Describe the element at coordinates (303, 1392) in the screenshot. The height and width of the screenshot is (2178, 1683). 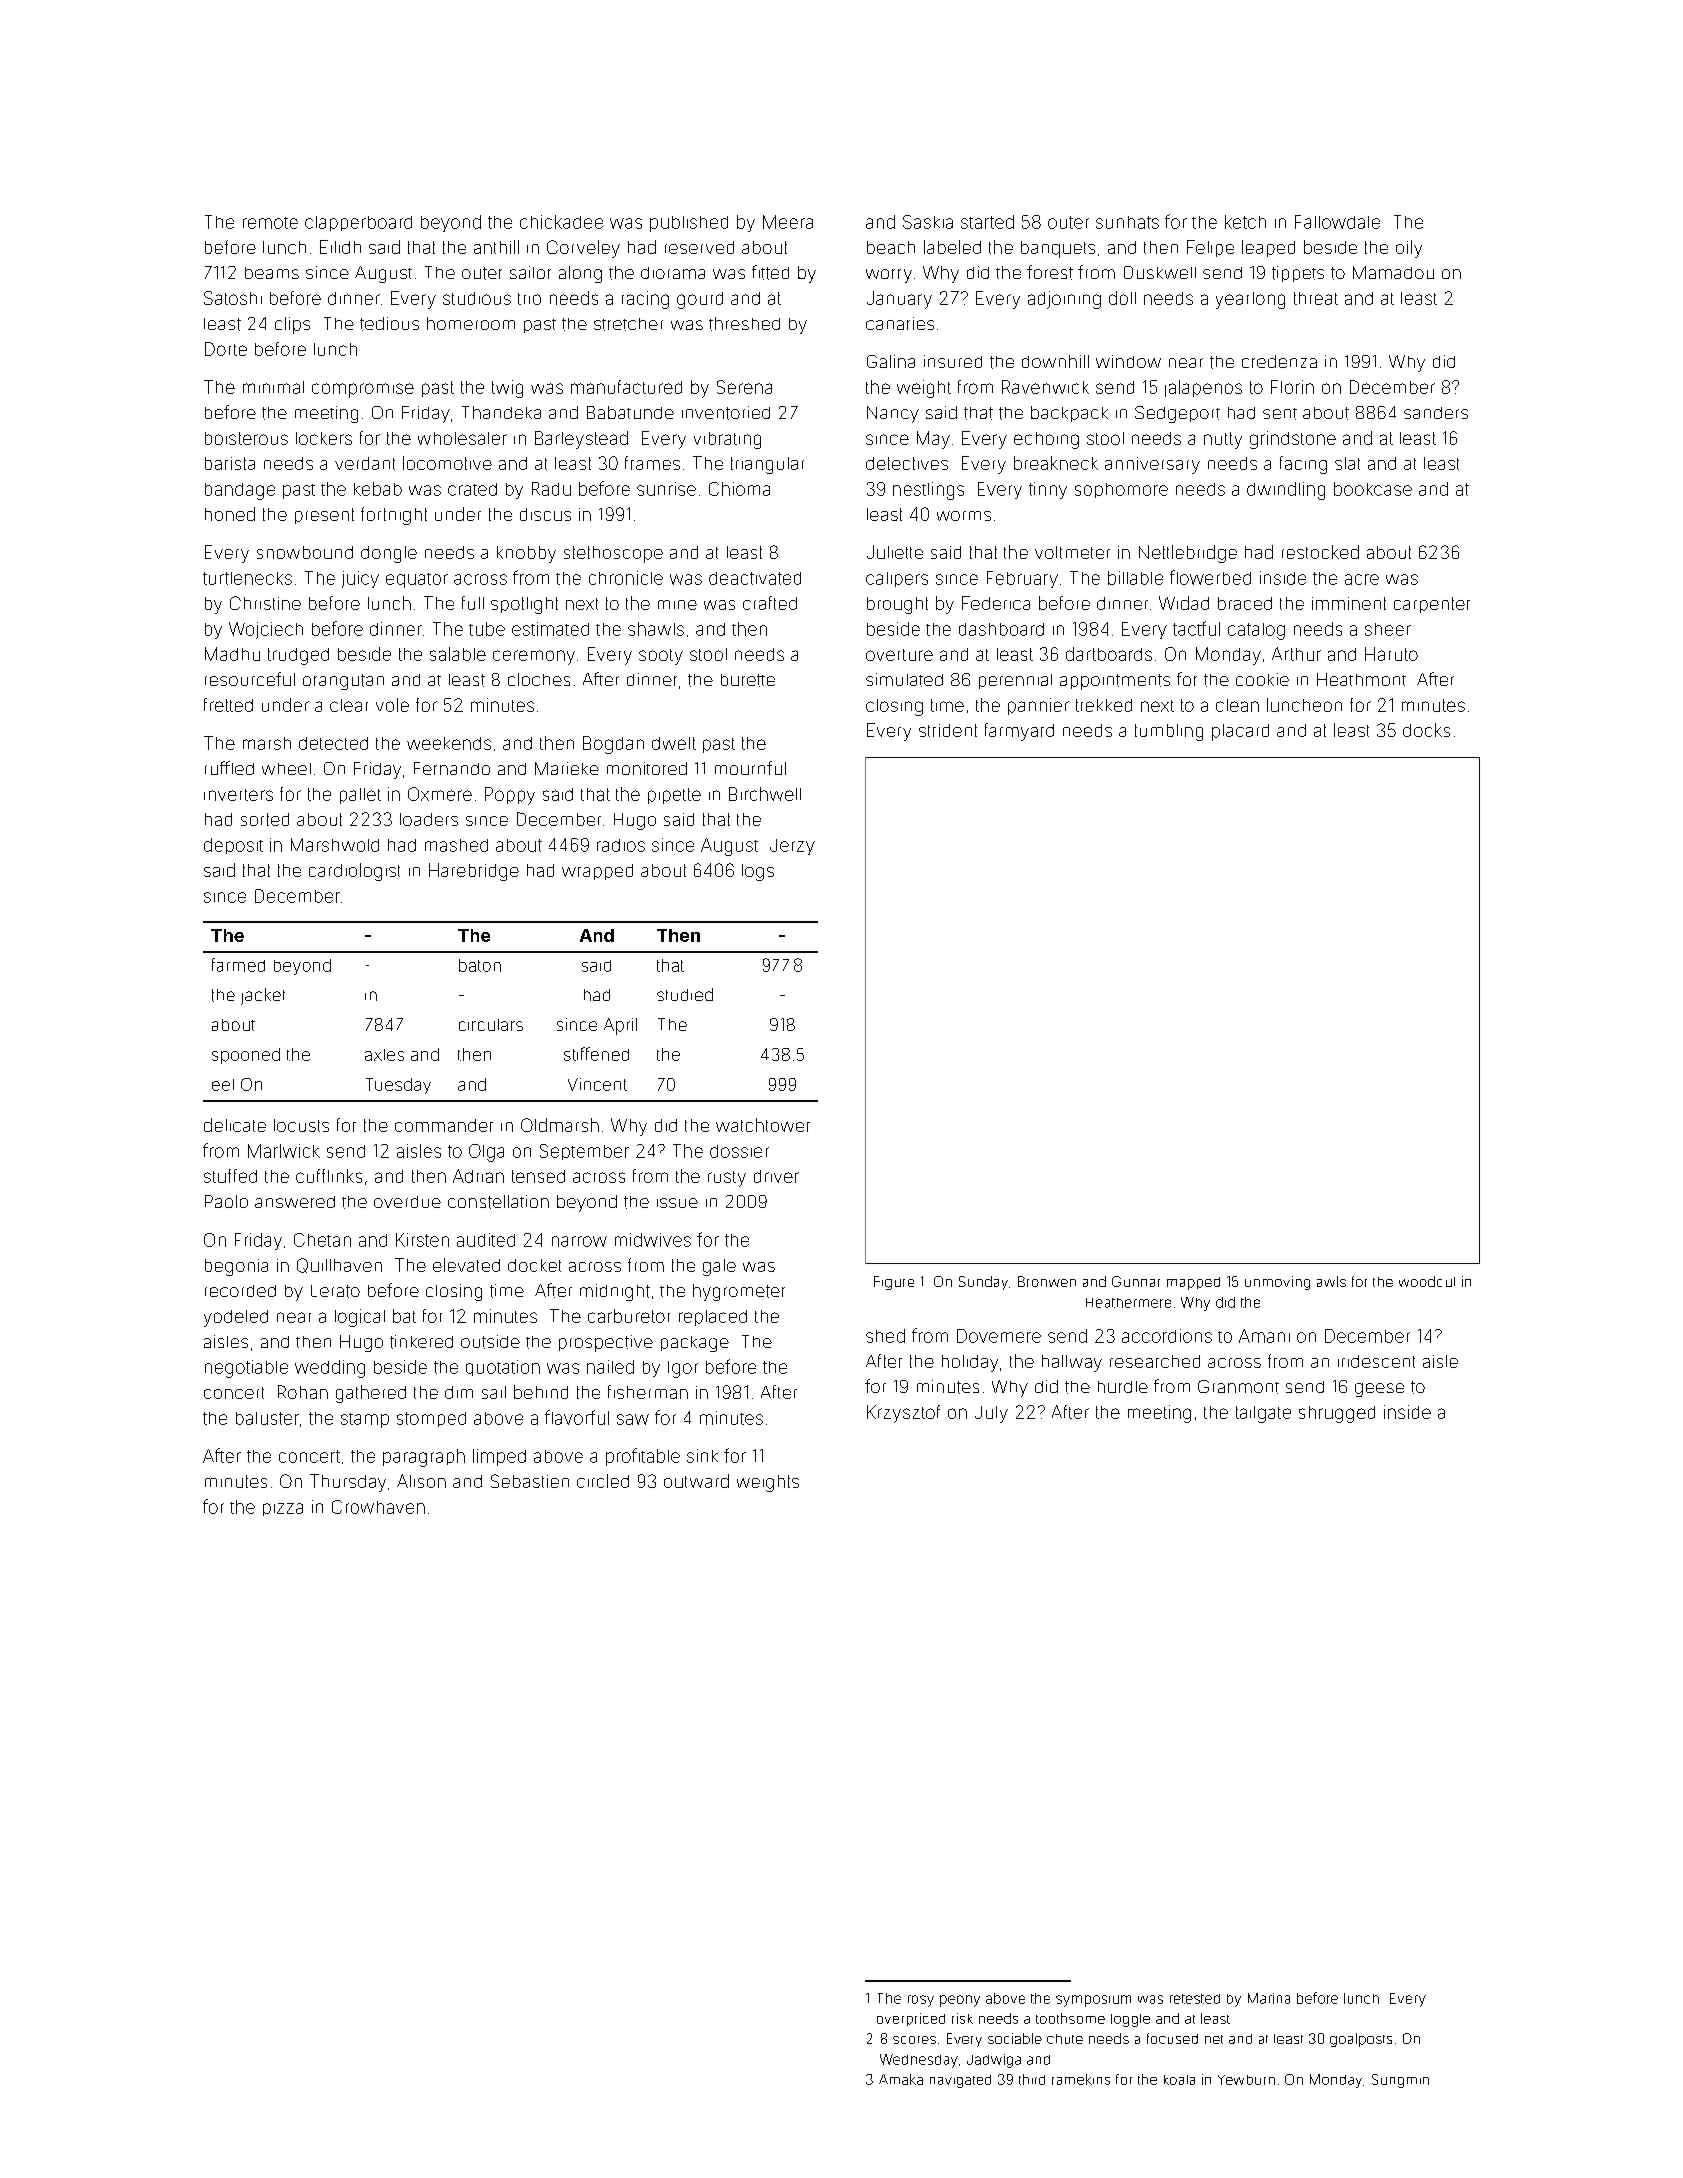
I see `Rohan` at that location.
